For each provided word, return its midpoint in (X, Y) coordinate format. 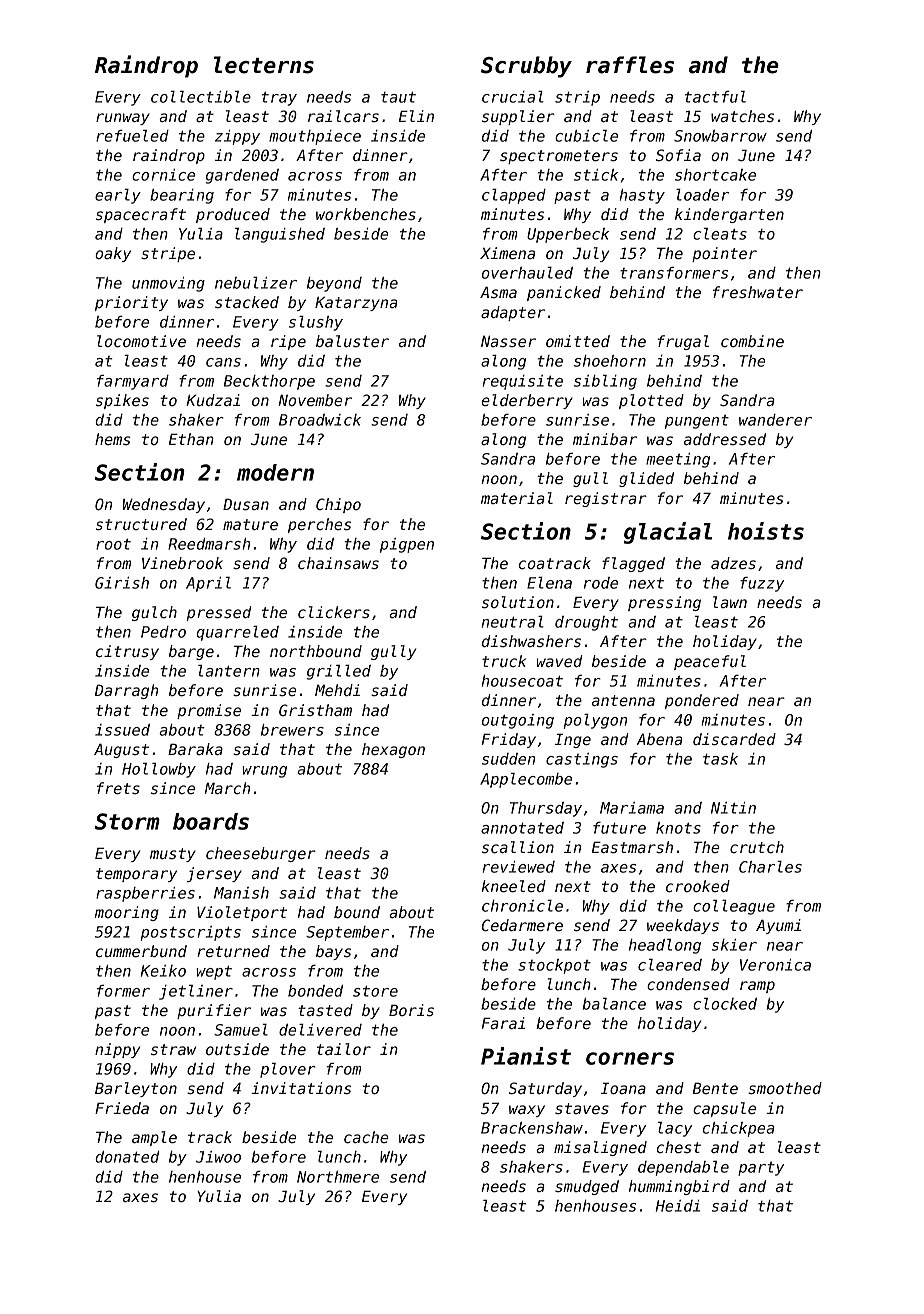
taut (398, 97)
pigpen (407, 545)
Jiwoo (218, 1157)
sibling (605, 382)
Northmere (338, 1177)
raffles (630, 65)
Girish (122, 583)
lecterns (264, 65)
